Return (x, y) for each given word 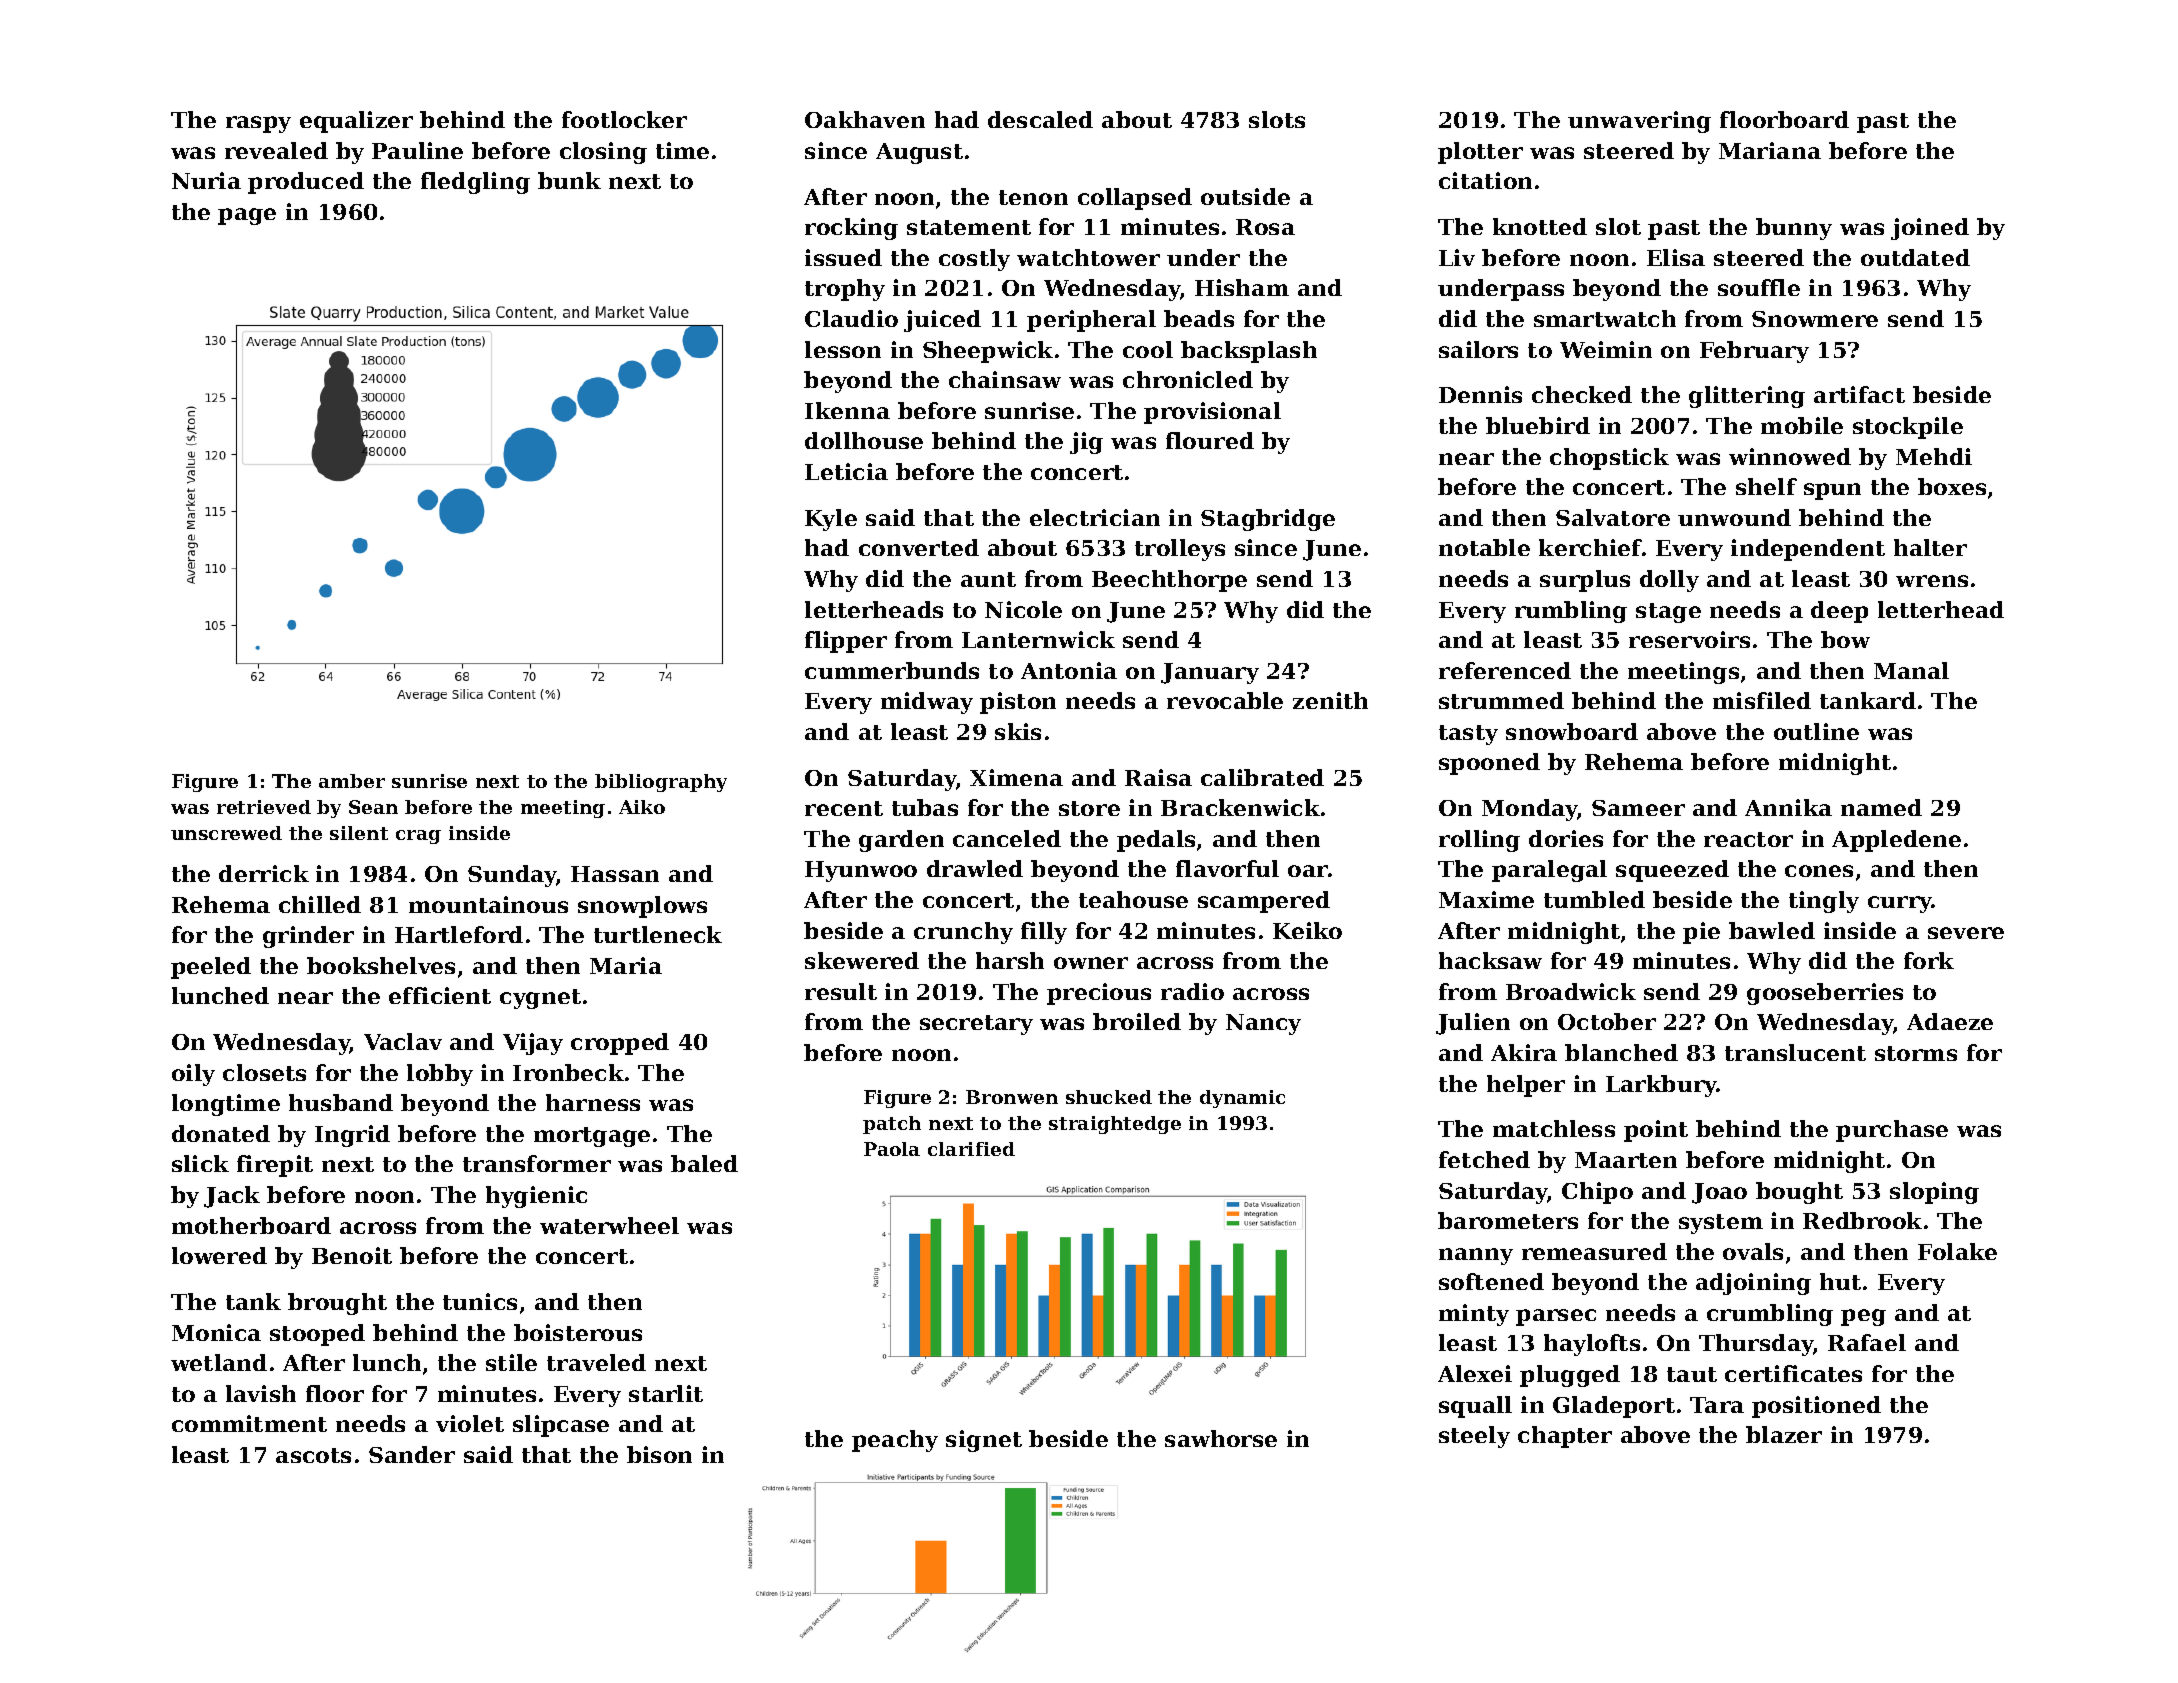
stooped (317, 1335)
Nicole (1023, 609)
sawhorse (1221, 1438)
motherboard (251, 1225)
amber (352, 781)
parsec (1556, 1317)
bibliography (661, 783)
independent (1808, 550)
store (1089, 808)
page (247, 216)
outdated (1915, 257)
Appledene (1896, 841)
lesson (843, 349)
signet (984, 1441)
